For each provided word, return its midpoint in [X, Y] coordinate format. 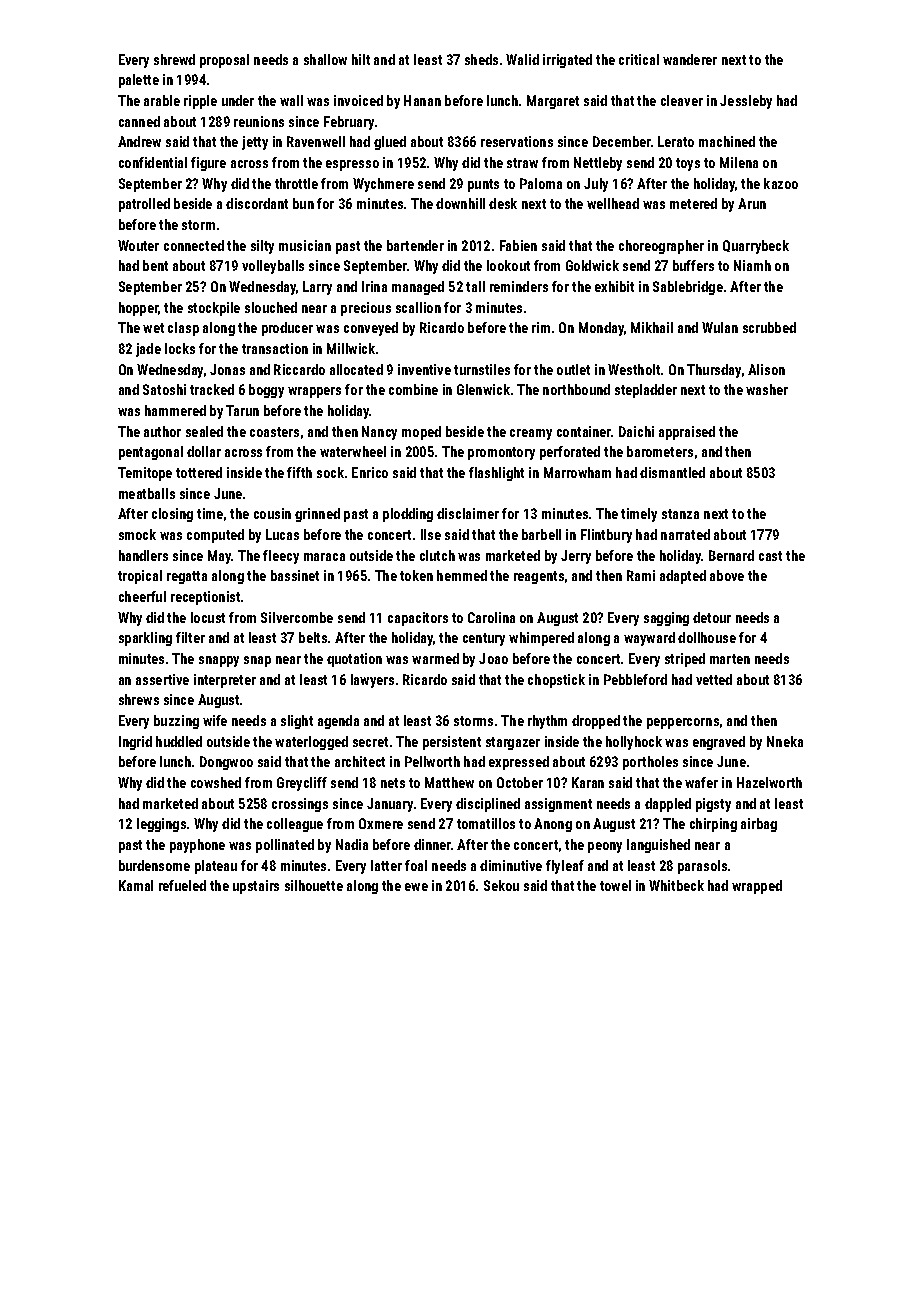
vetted [714, 679]
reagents [539, 577]
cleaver [682, 100]
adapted [683, 577]
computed [215, 536]
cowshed [216, 782]
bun [303, 203]
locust [208, 617]
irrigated [567, 61]
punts [483, 185]
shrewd [174, 59]
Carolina [491, 617]
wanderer [690, 59]
